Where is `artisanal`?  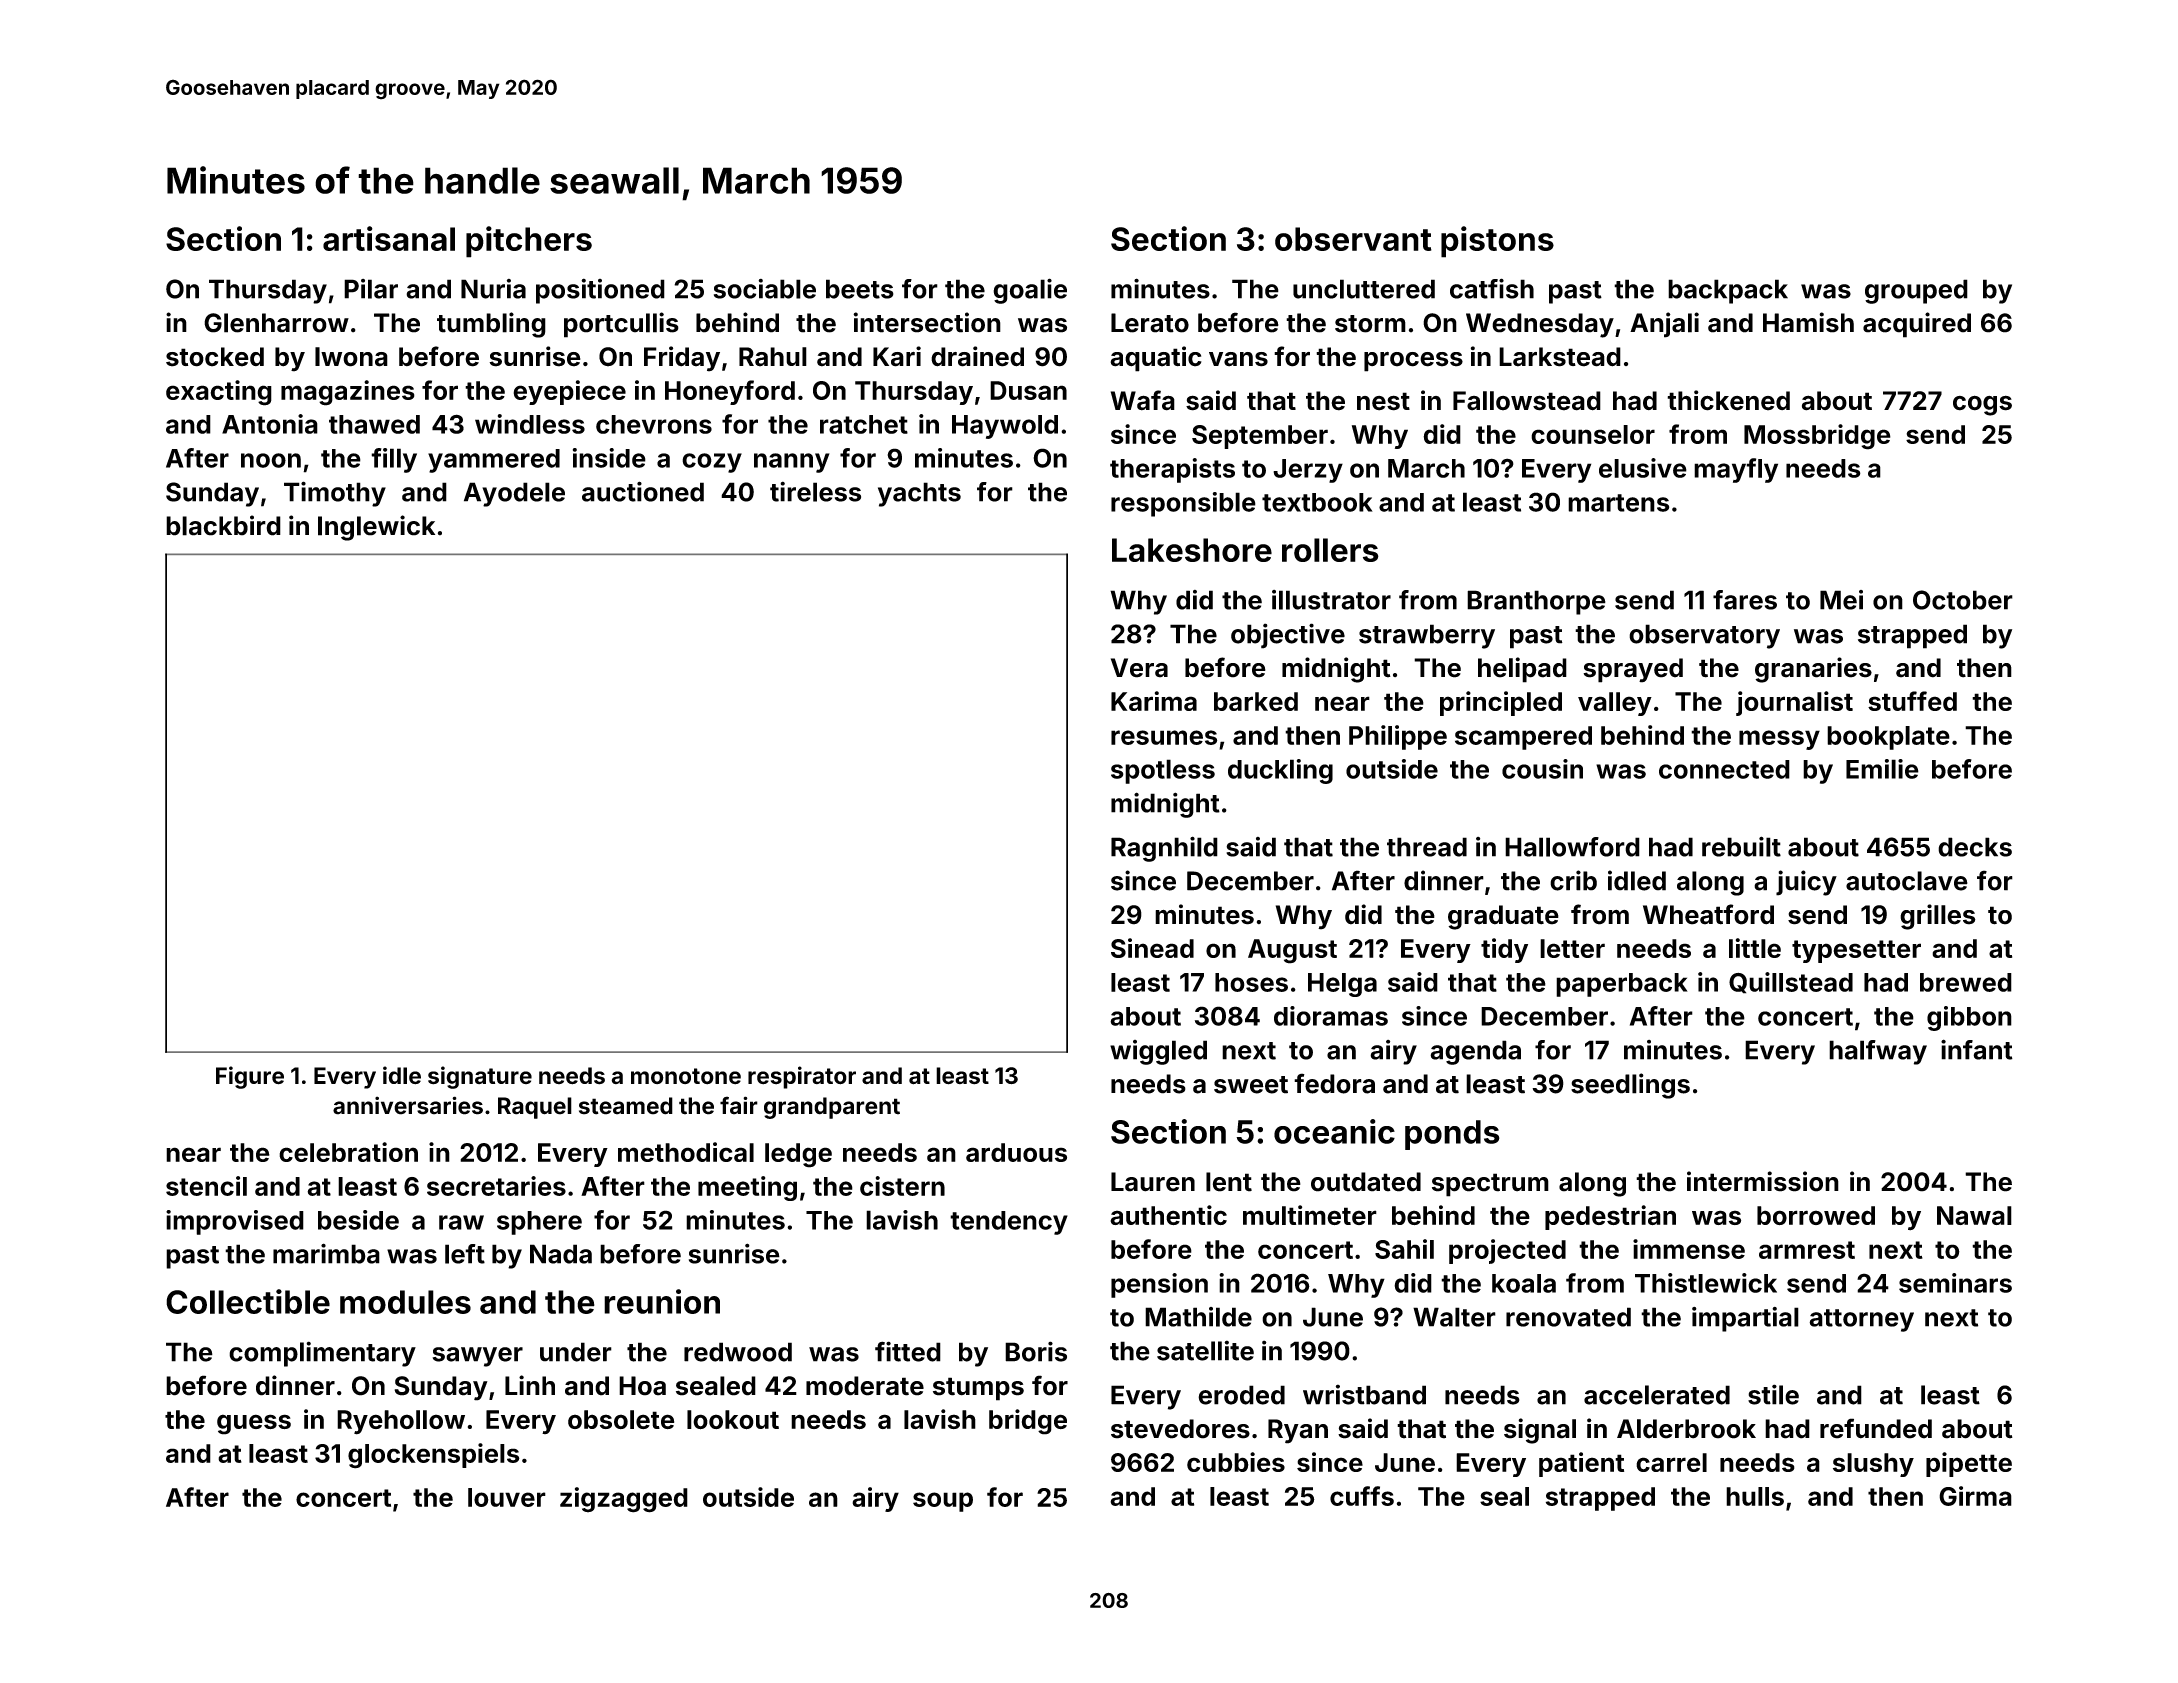
artisanal is located at coordinates (389, 238).
